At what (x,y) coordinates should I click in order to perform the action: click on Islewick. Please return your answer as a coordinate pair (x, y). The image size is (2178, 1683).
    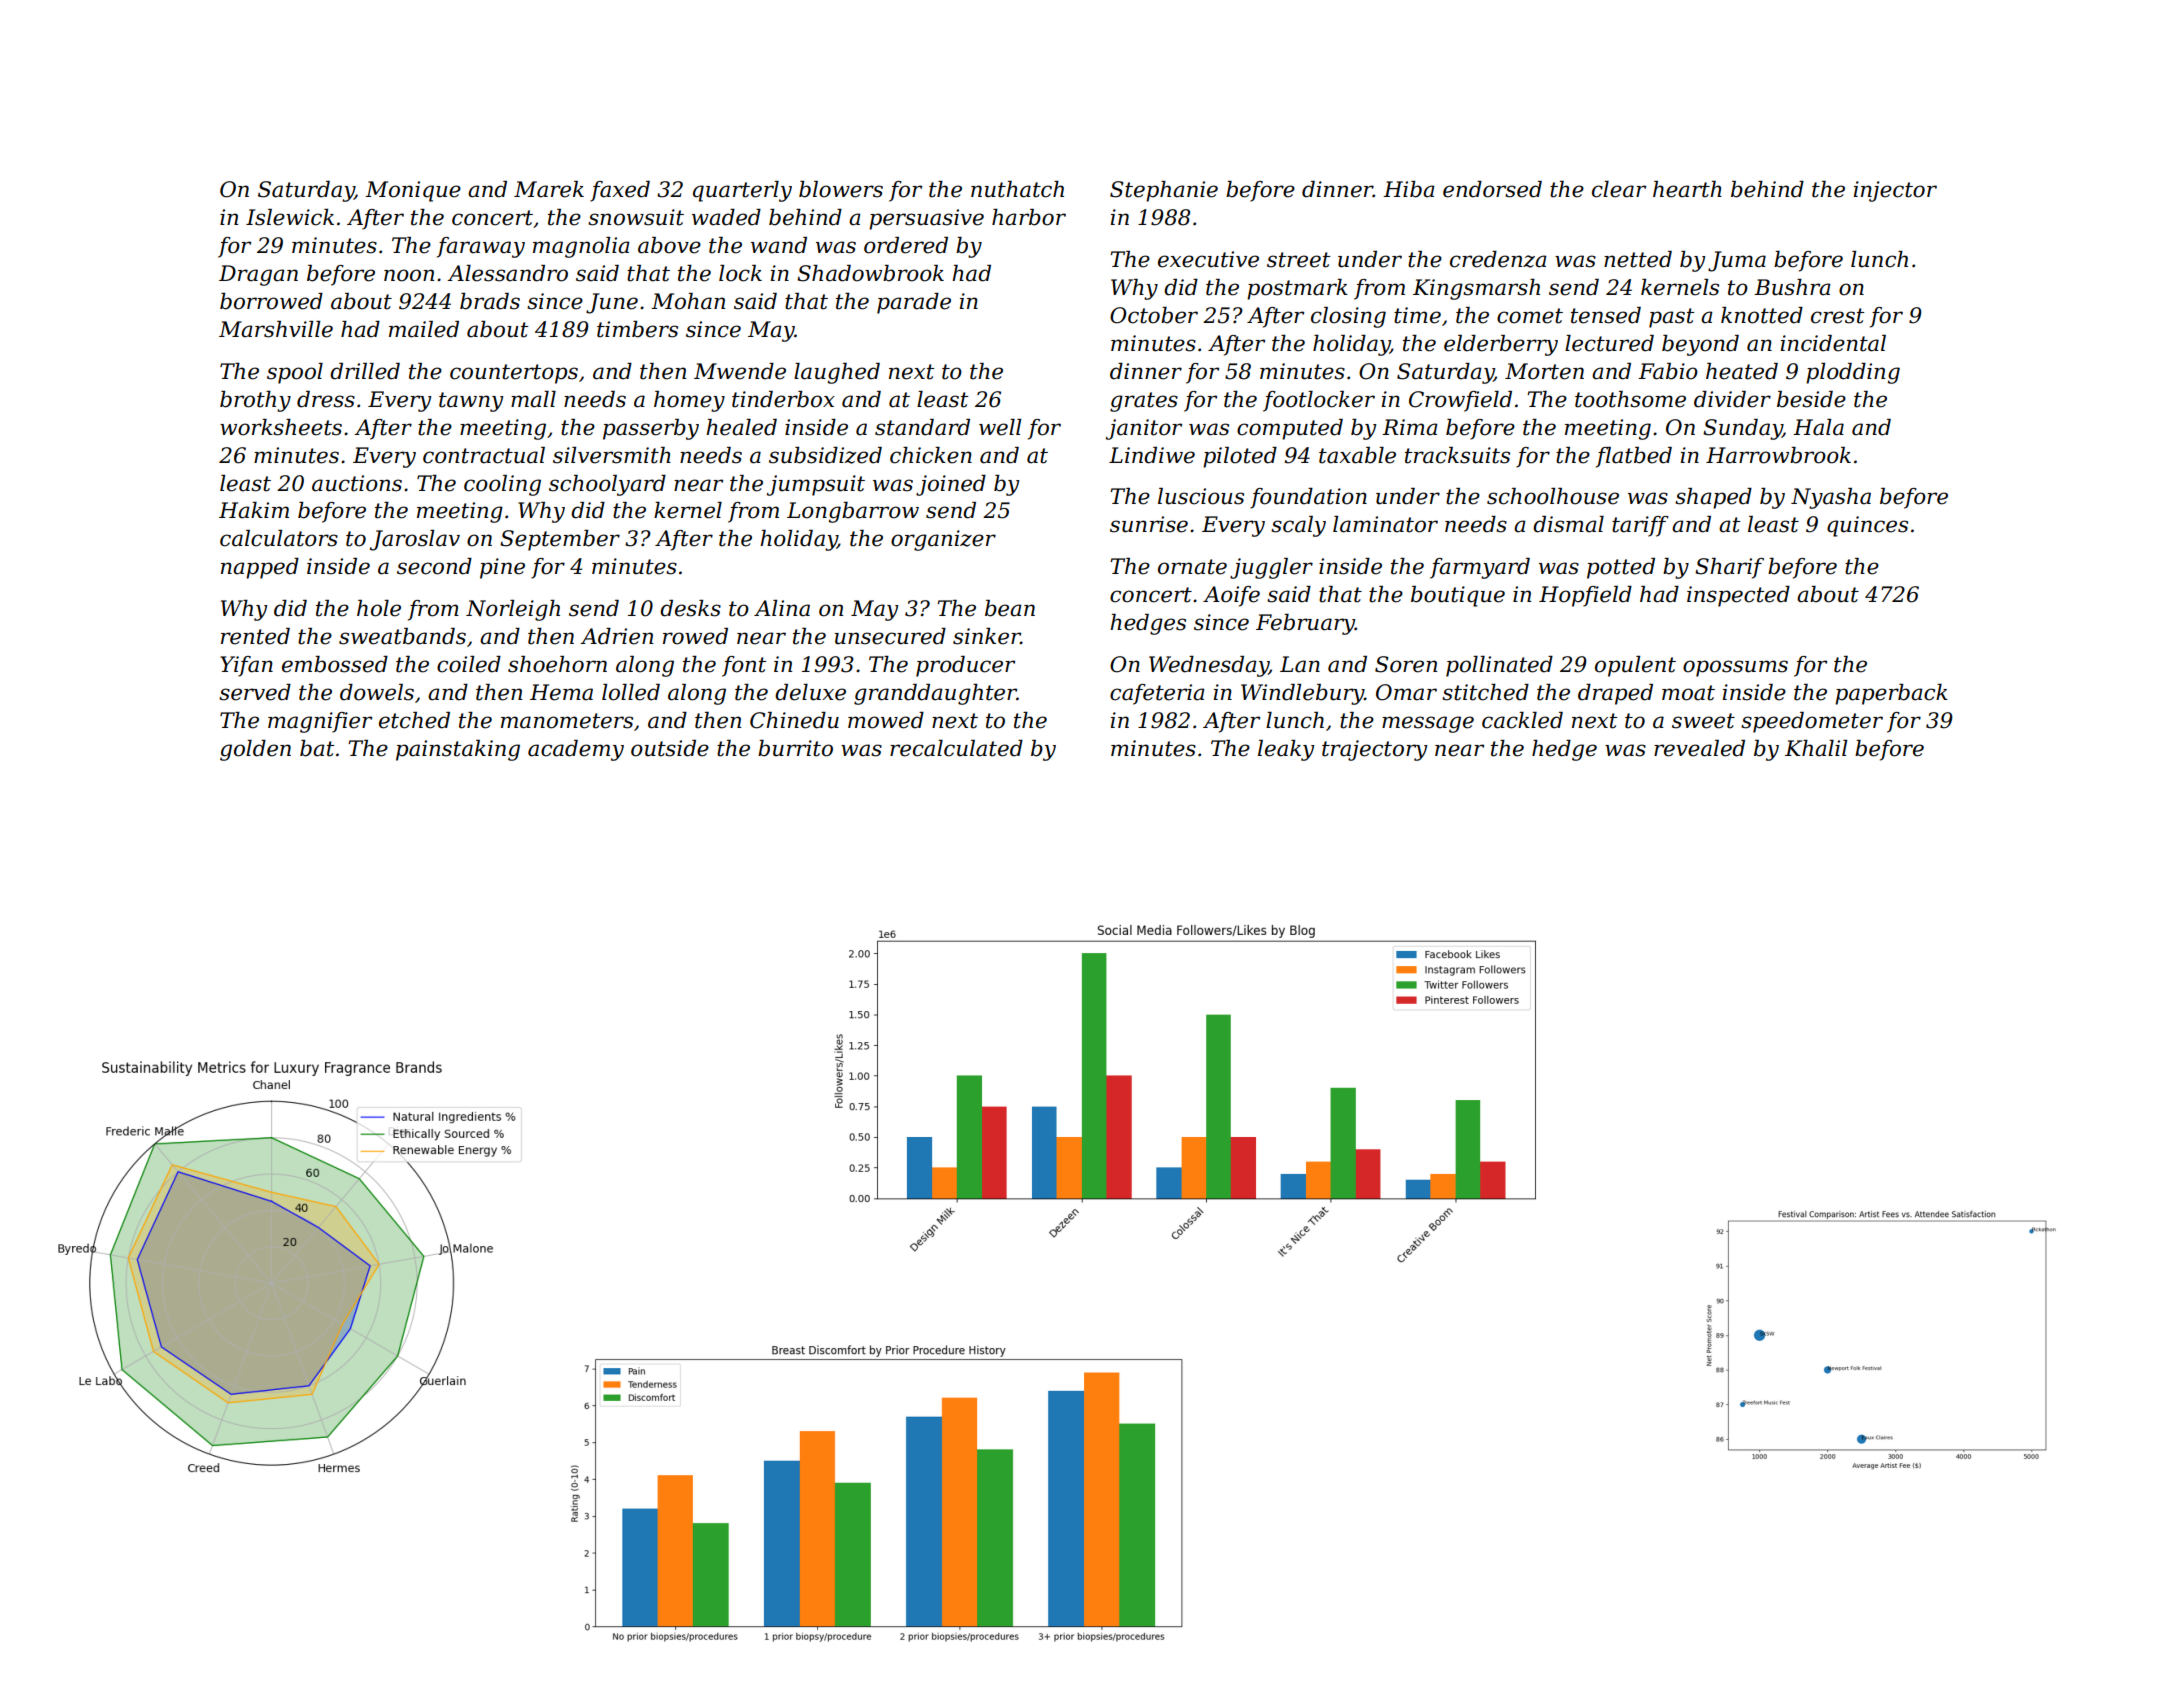
    Looking at the image, I should click on (290, 217).
